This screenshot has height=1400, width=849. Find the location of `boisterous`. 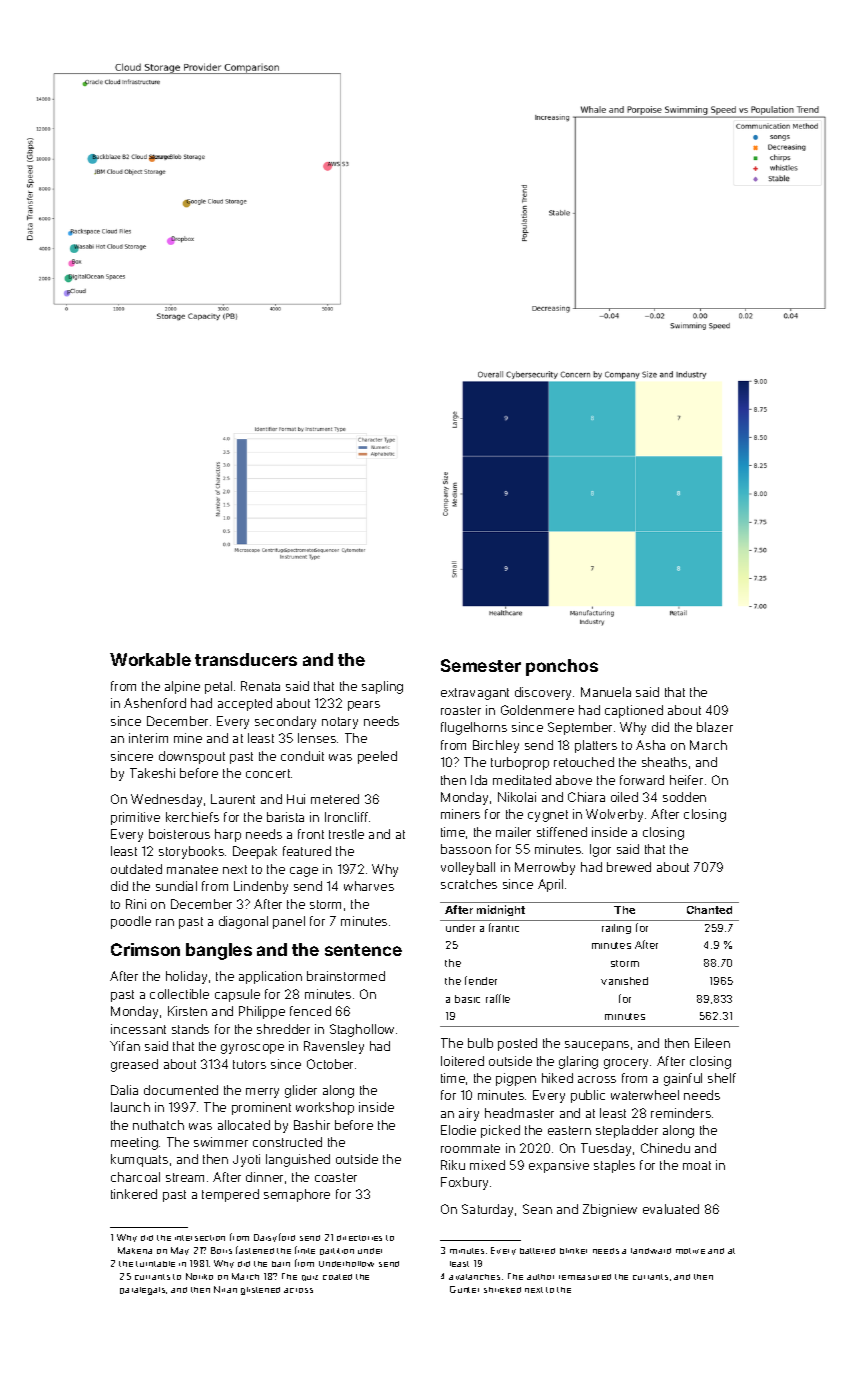

boisterous is located at coordinates (179, 834).
